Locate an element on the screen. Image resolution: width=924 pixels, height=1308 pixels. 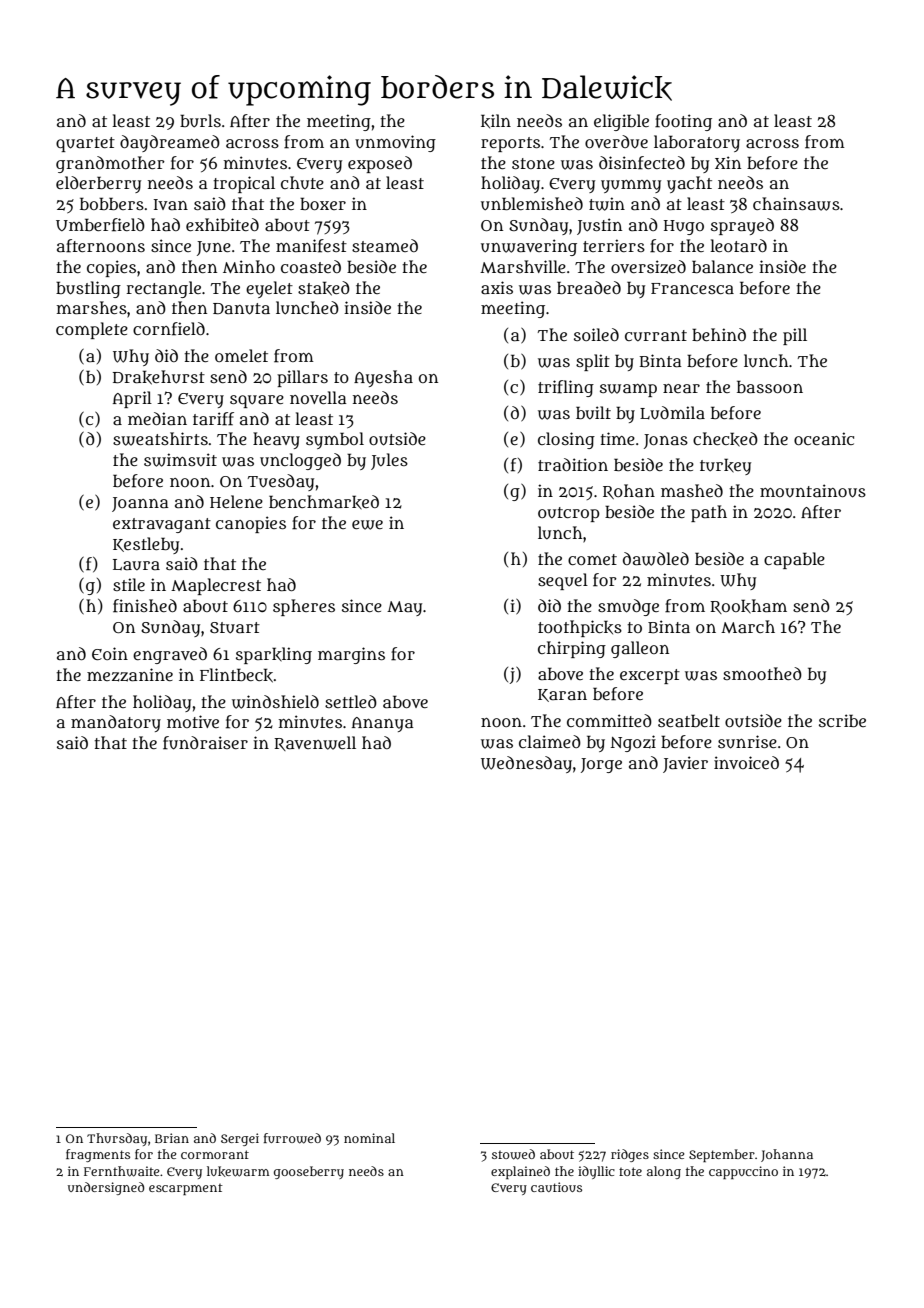
balance is located at coordinates (722, 266).
